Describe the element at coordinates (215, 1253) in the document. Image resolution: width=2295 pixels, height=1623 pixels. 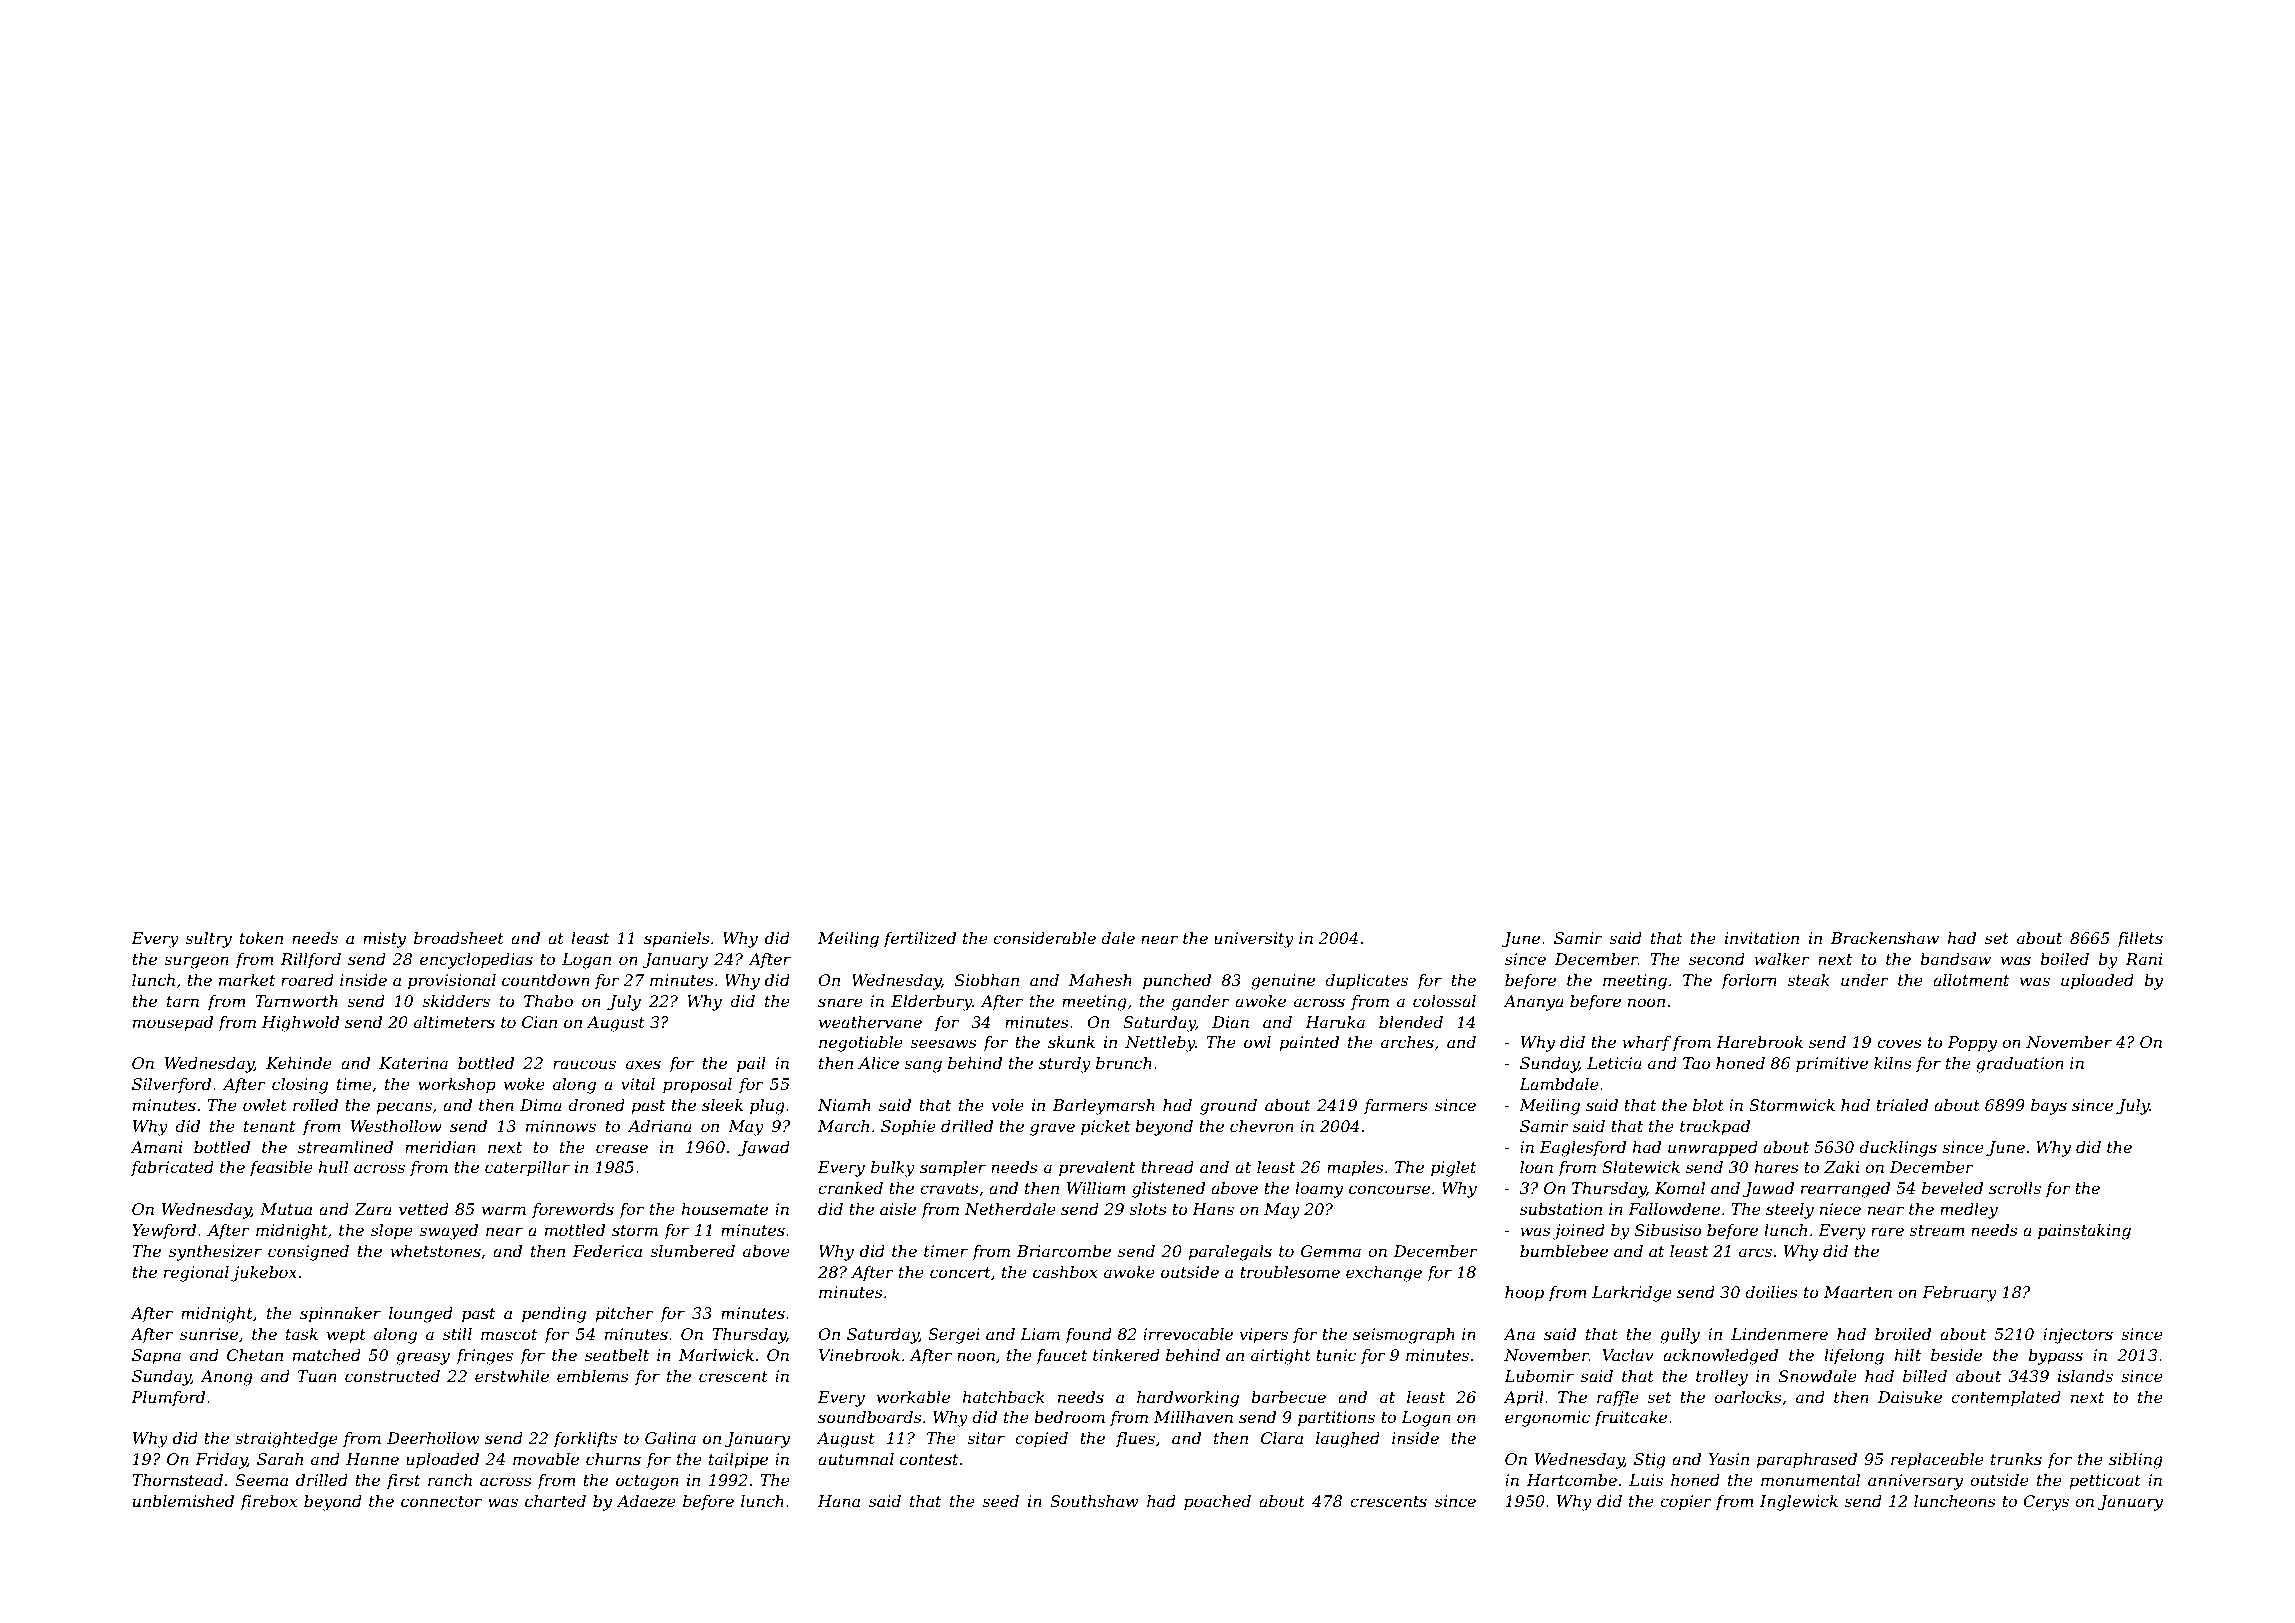
I see `synthesizer` at that location.
